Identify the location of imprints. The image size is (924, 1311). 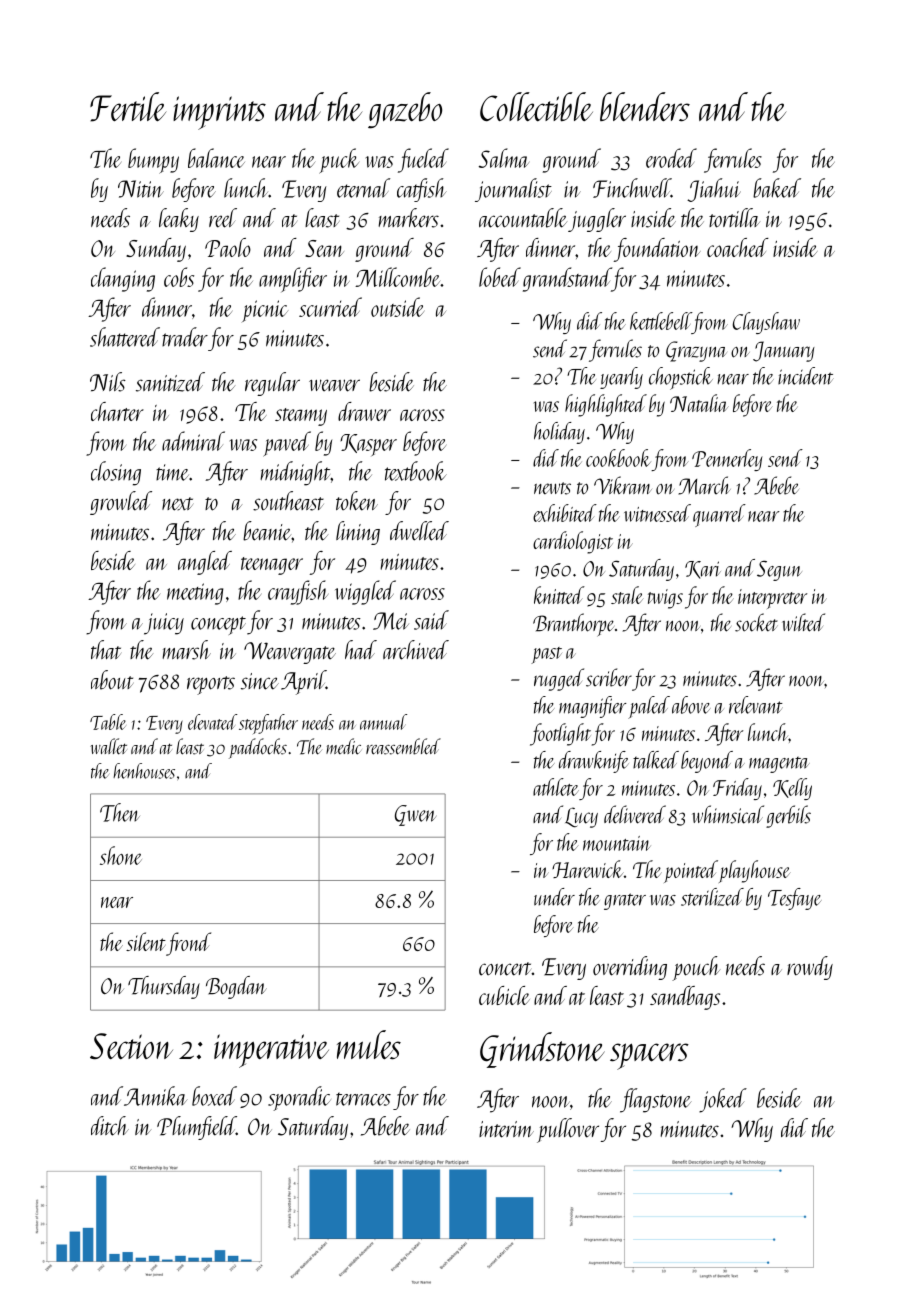
(219, 113).
